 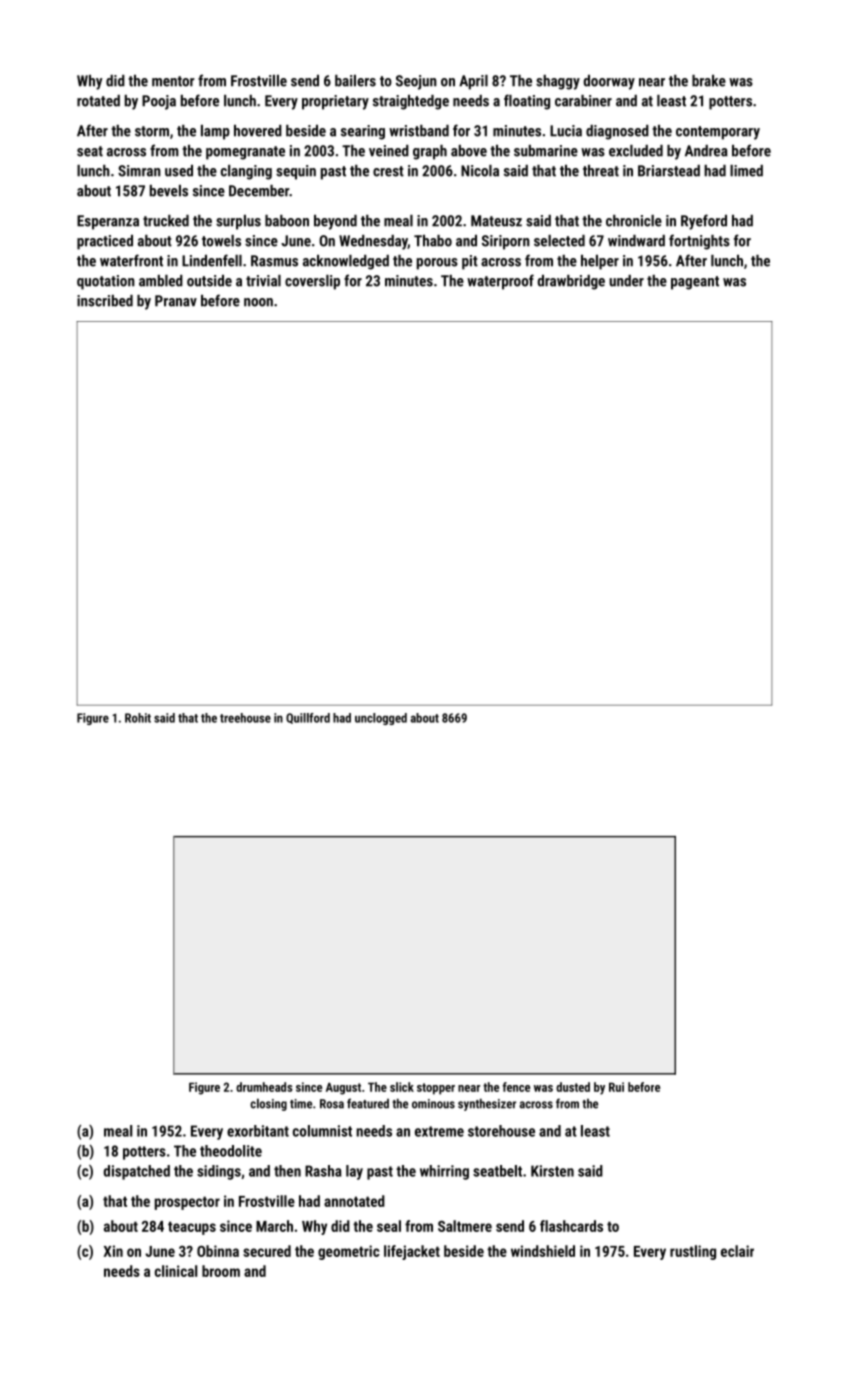 I want to click on Pranav, so click(x=176, y=301).
